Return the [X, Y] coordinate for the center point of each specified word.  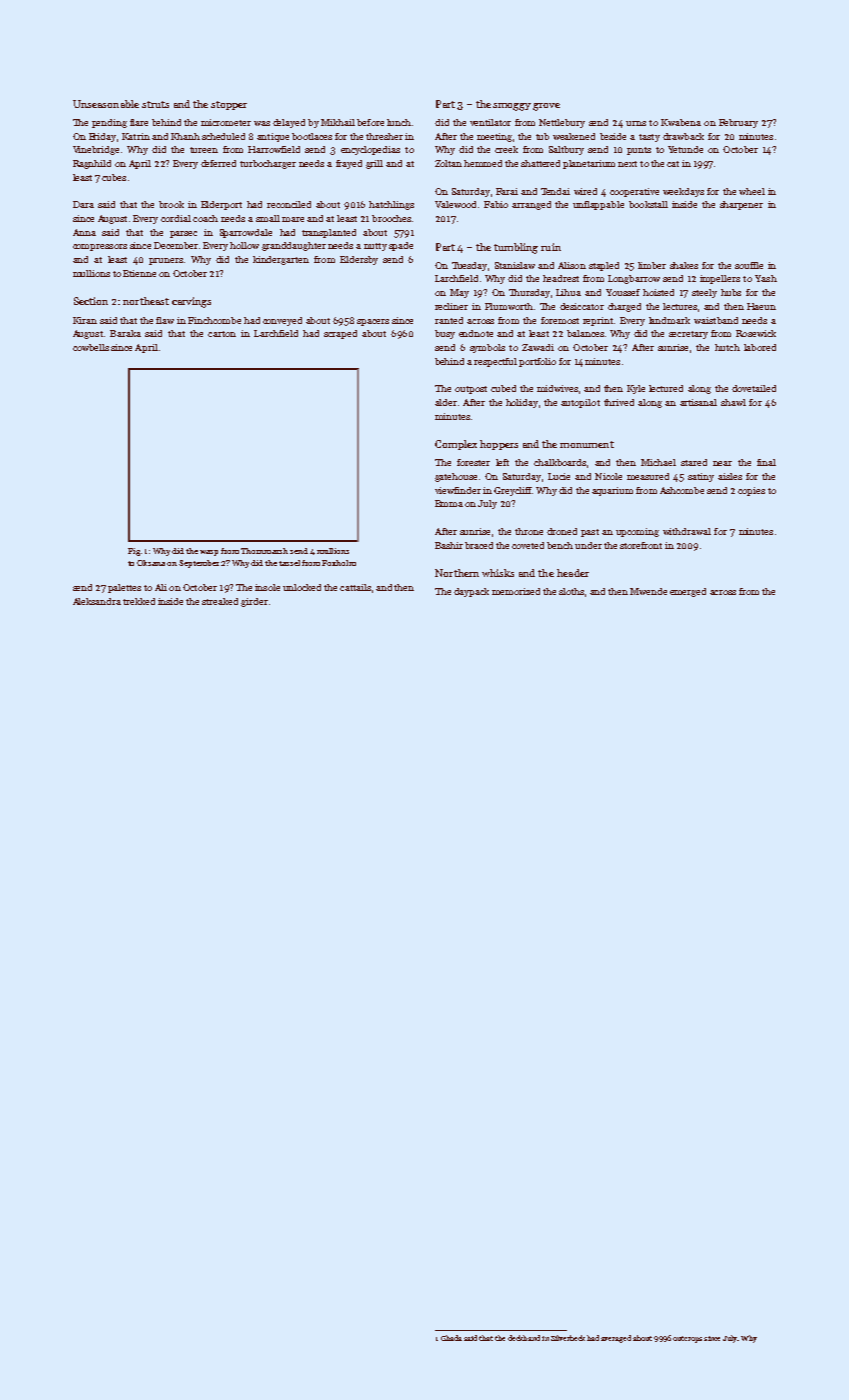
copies [751, 491]
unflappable [598, 205]
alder [446, 402]
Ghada [451, 1338]
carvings [191, 302]
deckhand [524, 1338]
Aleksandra [97, 601]
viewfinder [458, 490]
